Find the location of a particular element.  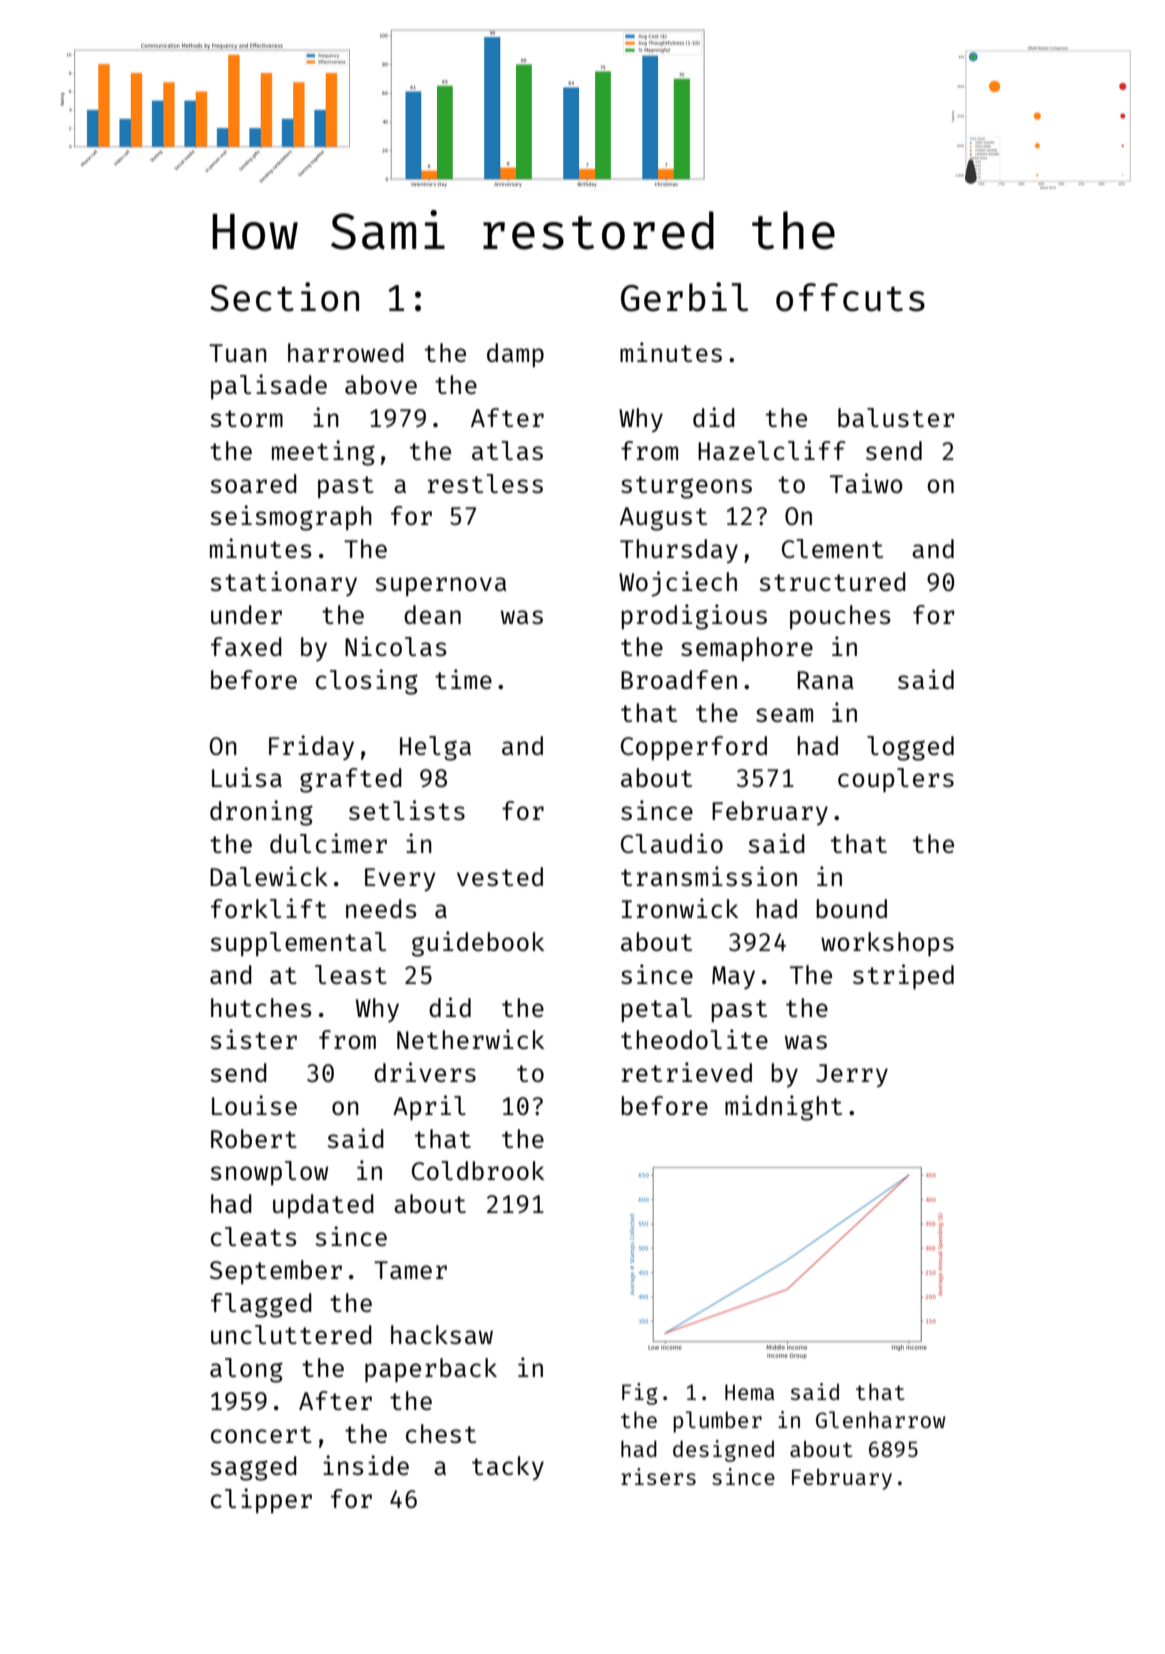

offcuts is located at coordinates (850, 297).
